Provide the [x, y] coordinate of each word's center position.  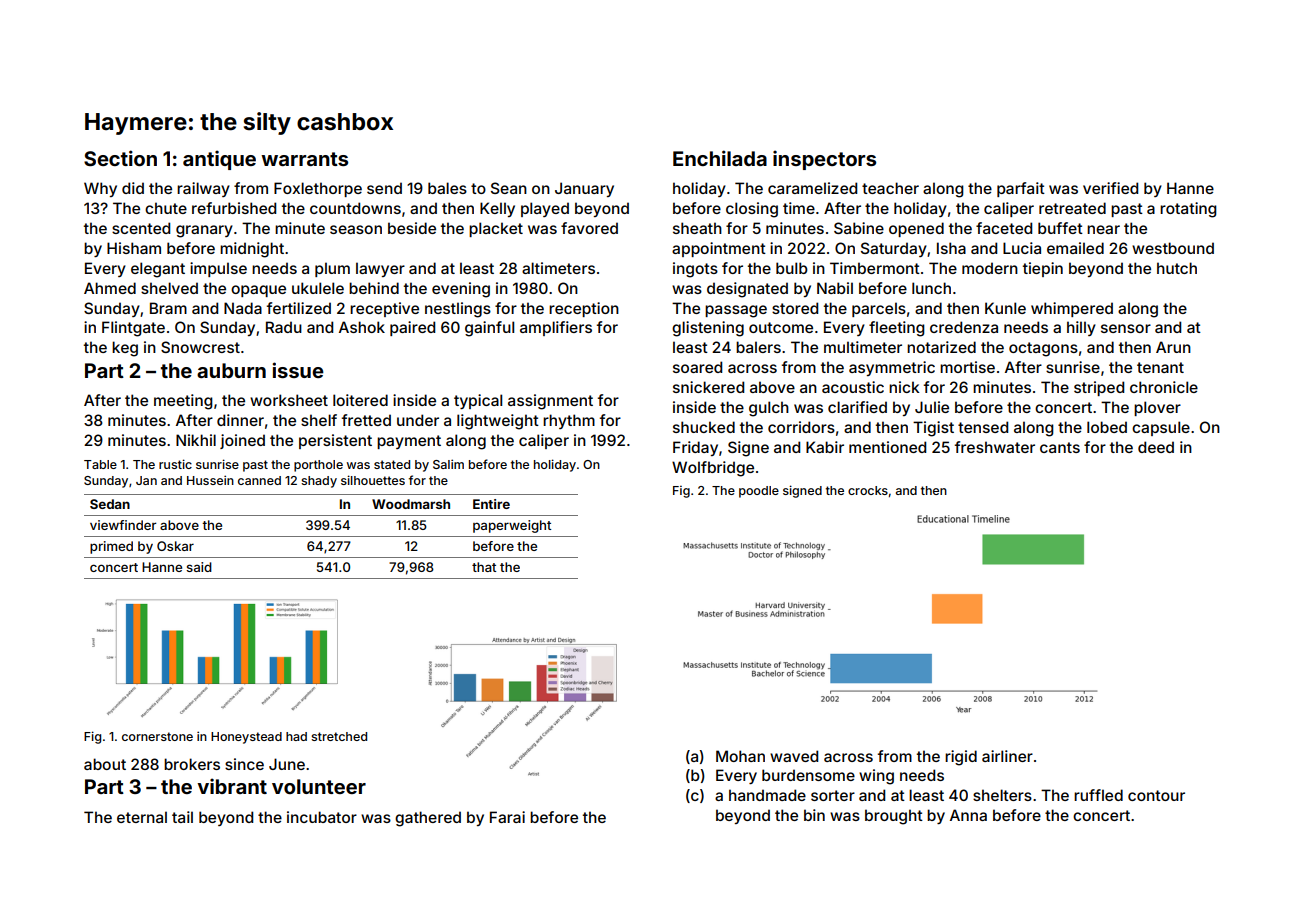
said [199, 567]
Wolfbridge [713, 469]
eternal [142, 817]
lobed [1107, 427]
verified [1110, 188]
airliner [1007, 756]
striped [1099, 388]
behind [374, 288]
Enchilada [720, 158]
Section [120, 158]
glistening [708, 329]
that [484, 567]
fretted [366, 420]
